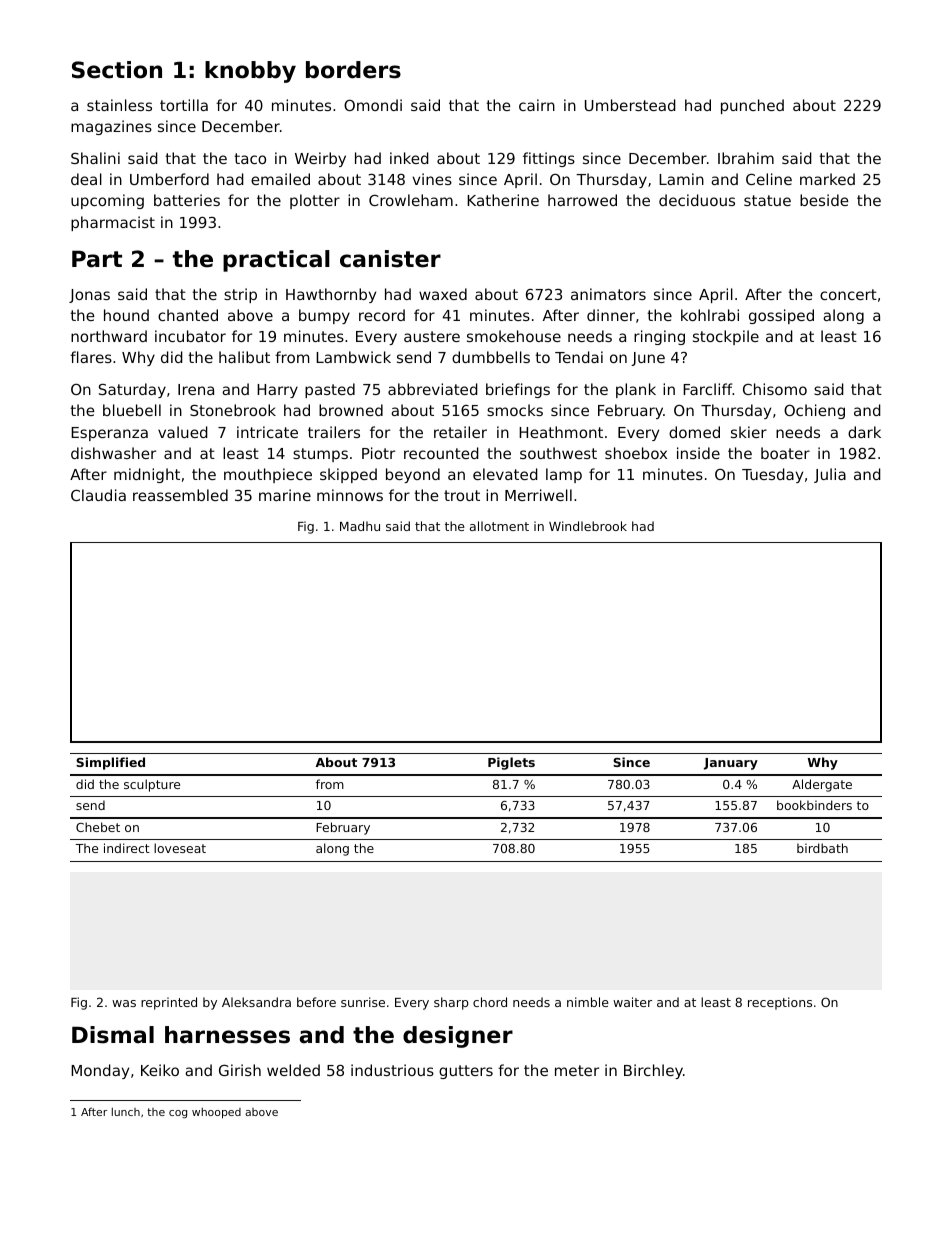 The width and height of the page is (952, 1233). What do you see at coordinates (822, 848) in the page?
I see `birdbath` at bounding box center [822, 848].
